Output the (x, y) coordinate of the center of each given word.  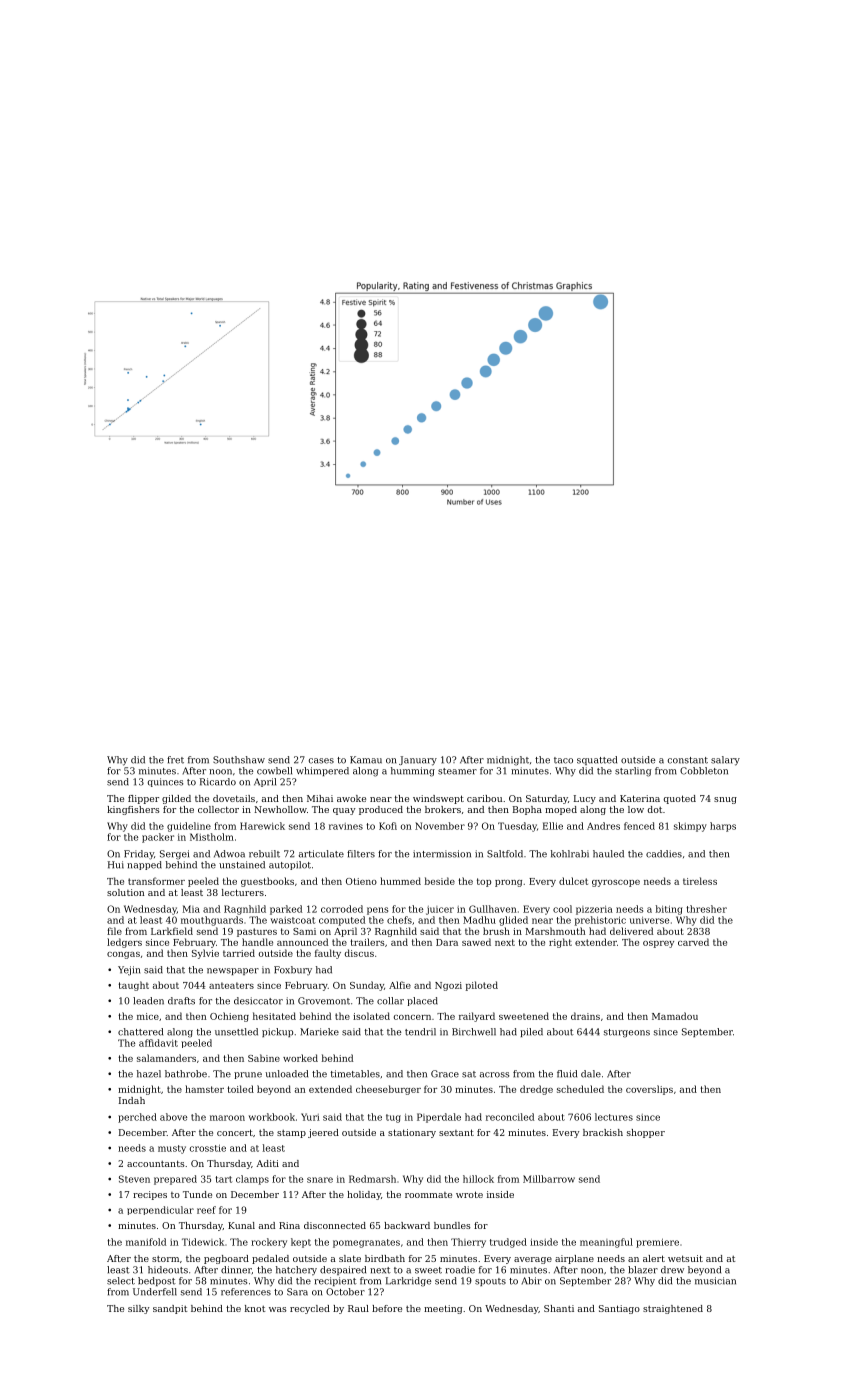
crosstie (208, 1148)
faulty (328, 954)
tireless (700, 881)
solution (125, 892)
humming (413, 772)
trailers (367, 942)
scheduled (580, 1089)
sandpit (170, 1309)
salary (725, 761)
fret (175, 760)
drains (585, 1016)
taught (133, 986)
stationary (412, 1133)
